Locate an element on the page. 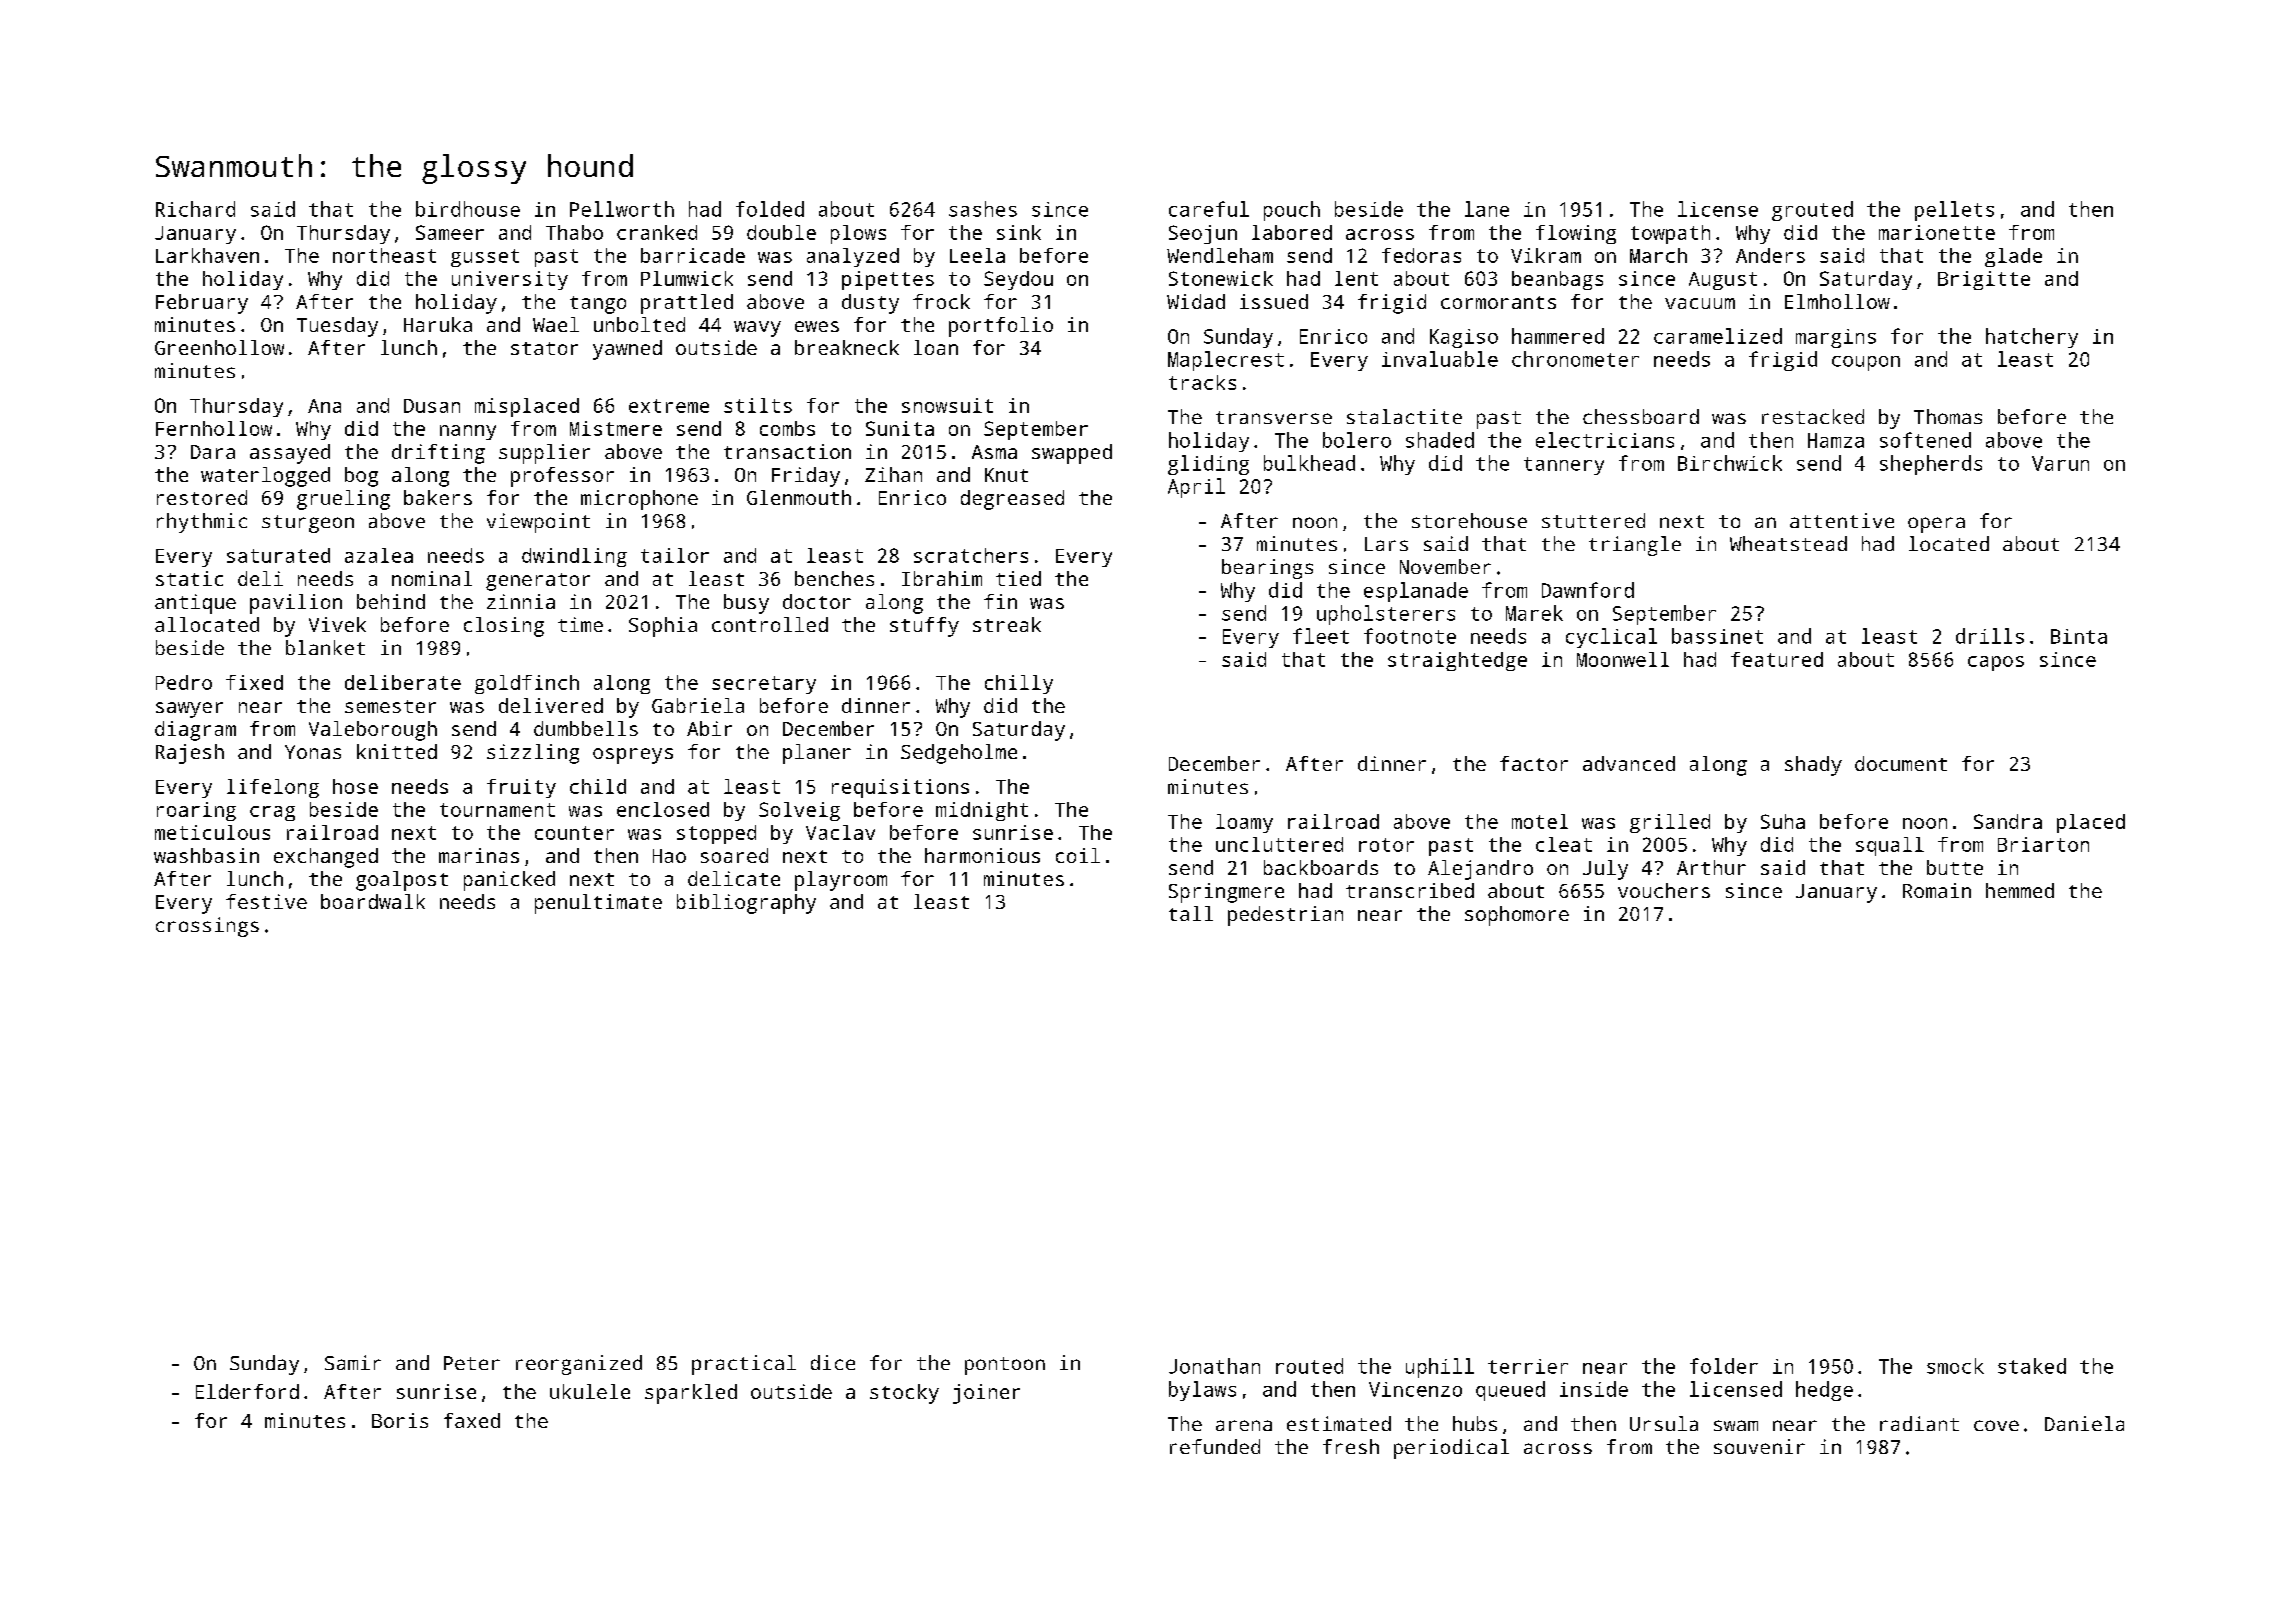 The image size is (2292, 1620). crossings is located at coordinates (207, 927).
